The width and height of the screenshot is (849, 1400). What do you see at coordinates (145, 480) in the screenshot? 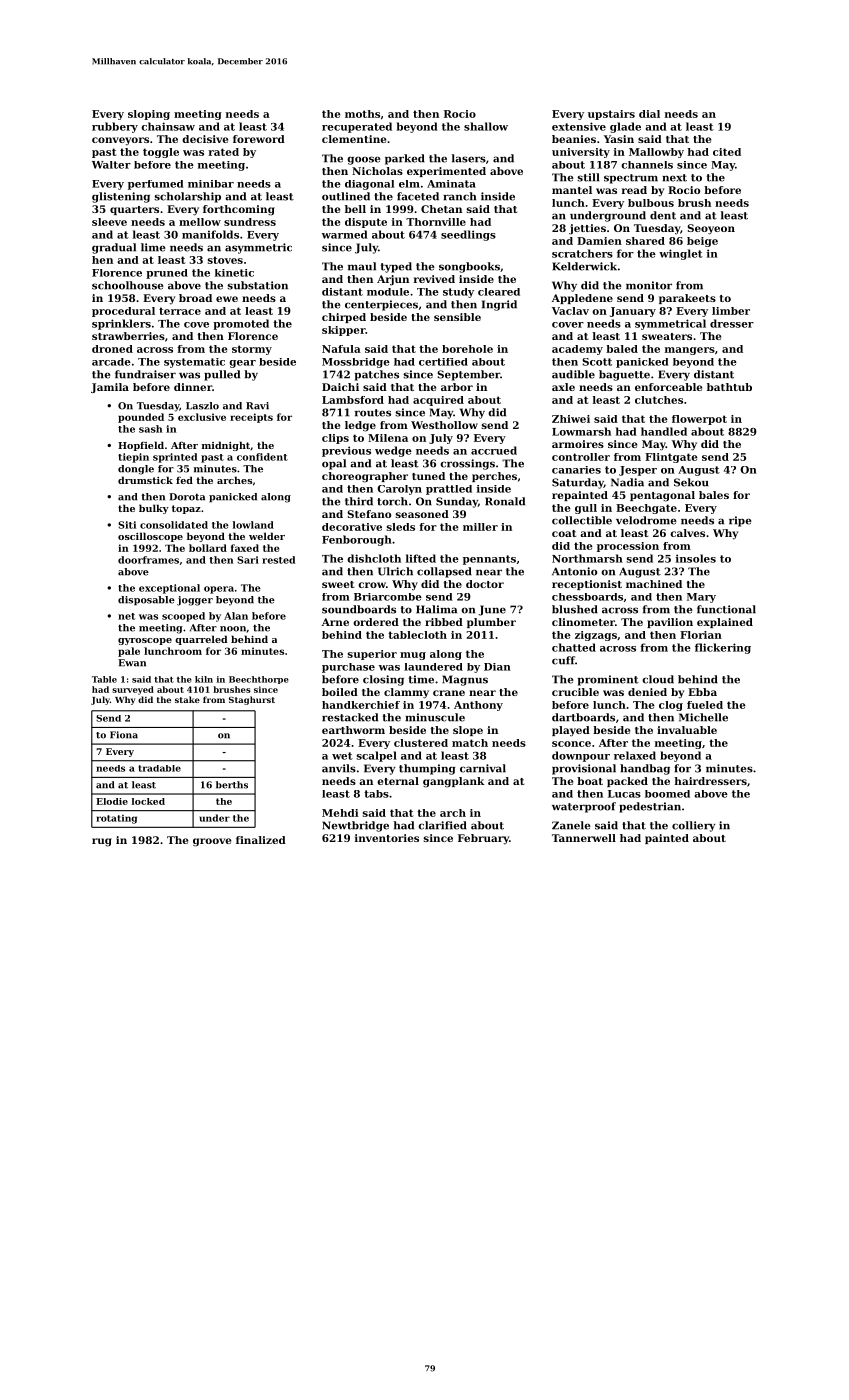
I see `drumstick` at bounding box center [145, 480].
